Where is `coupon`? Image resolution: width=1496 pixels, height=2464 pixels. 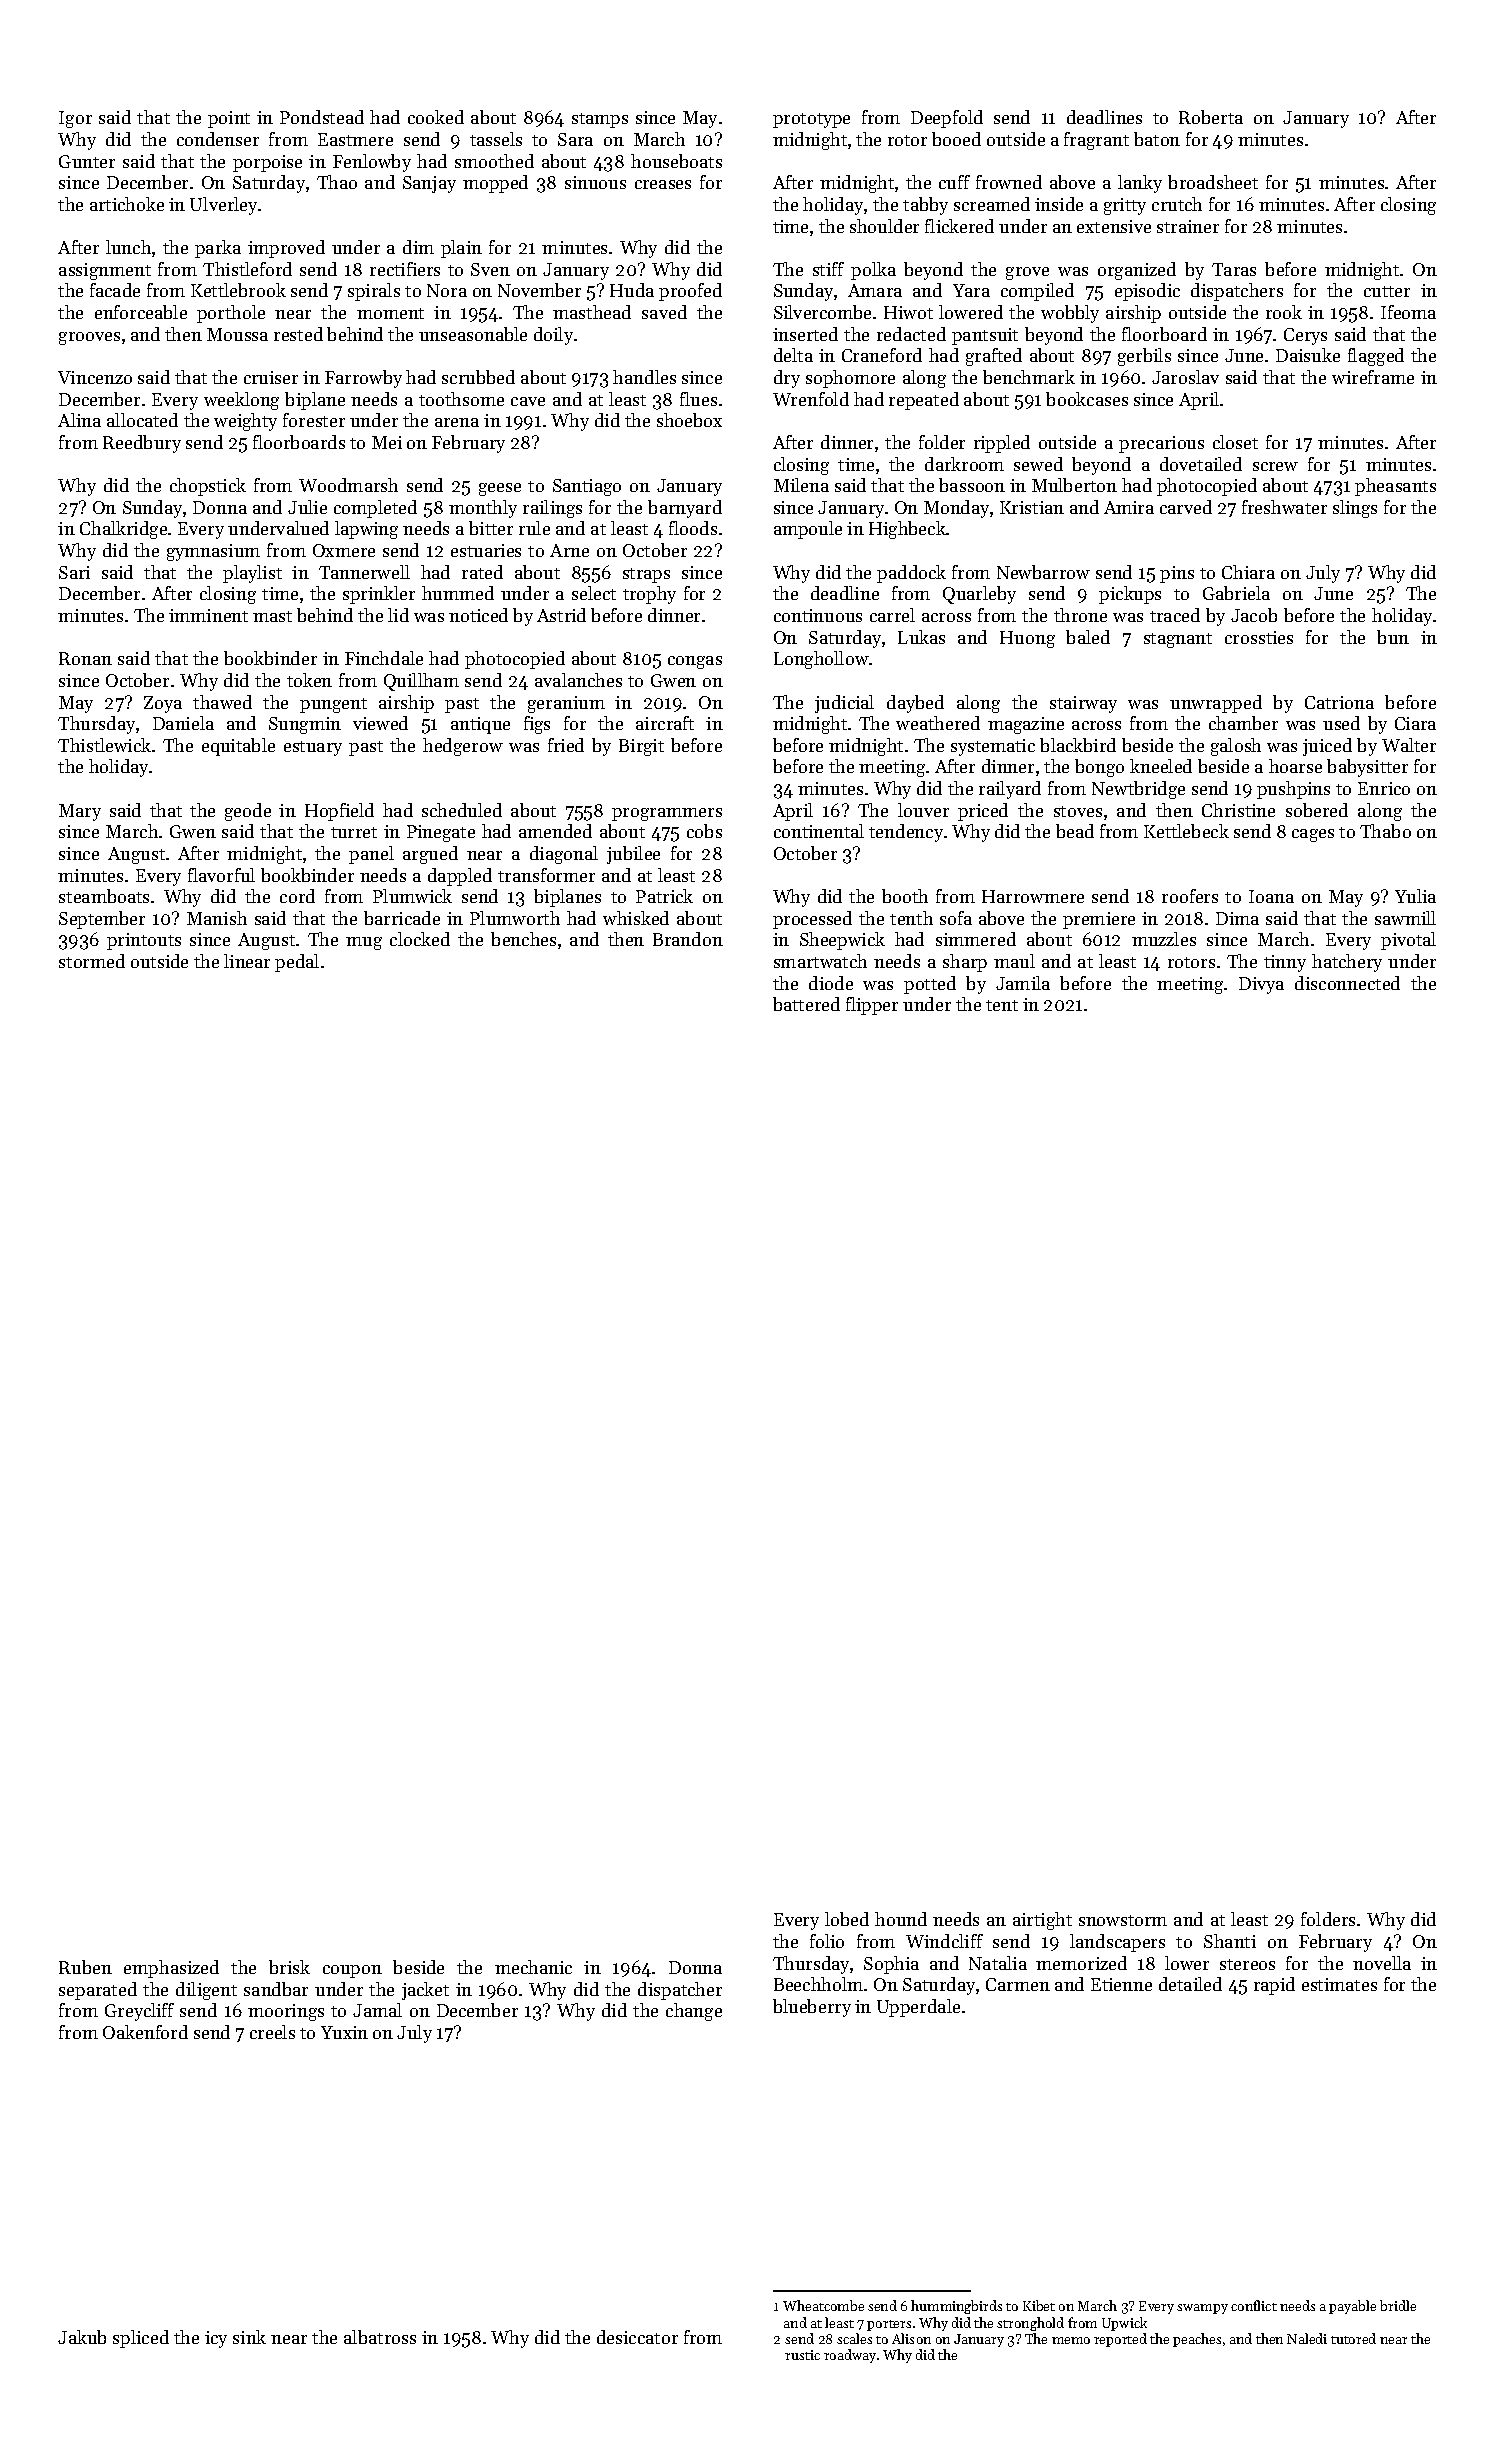
coupon is located at coordinates (352, 1971).
